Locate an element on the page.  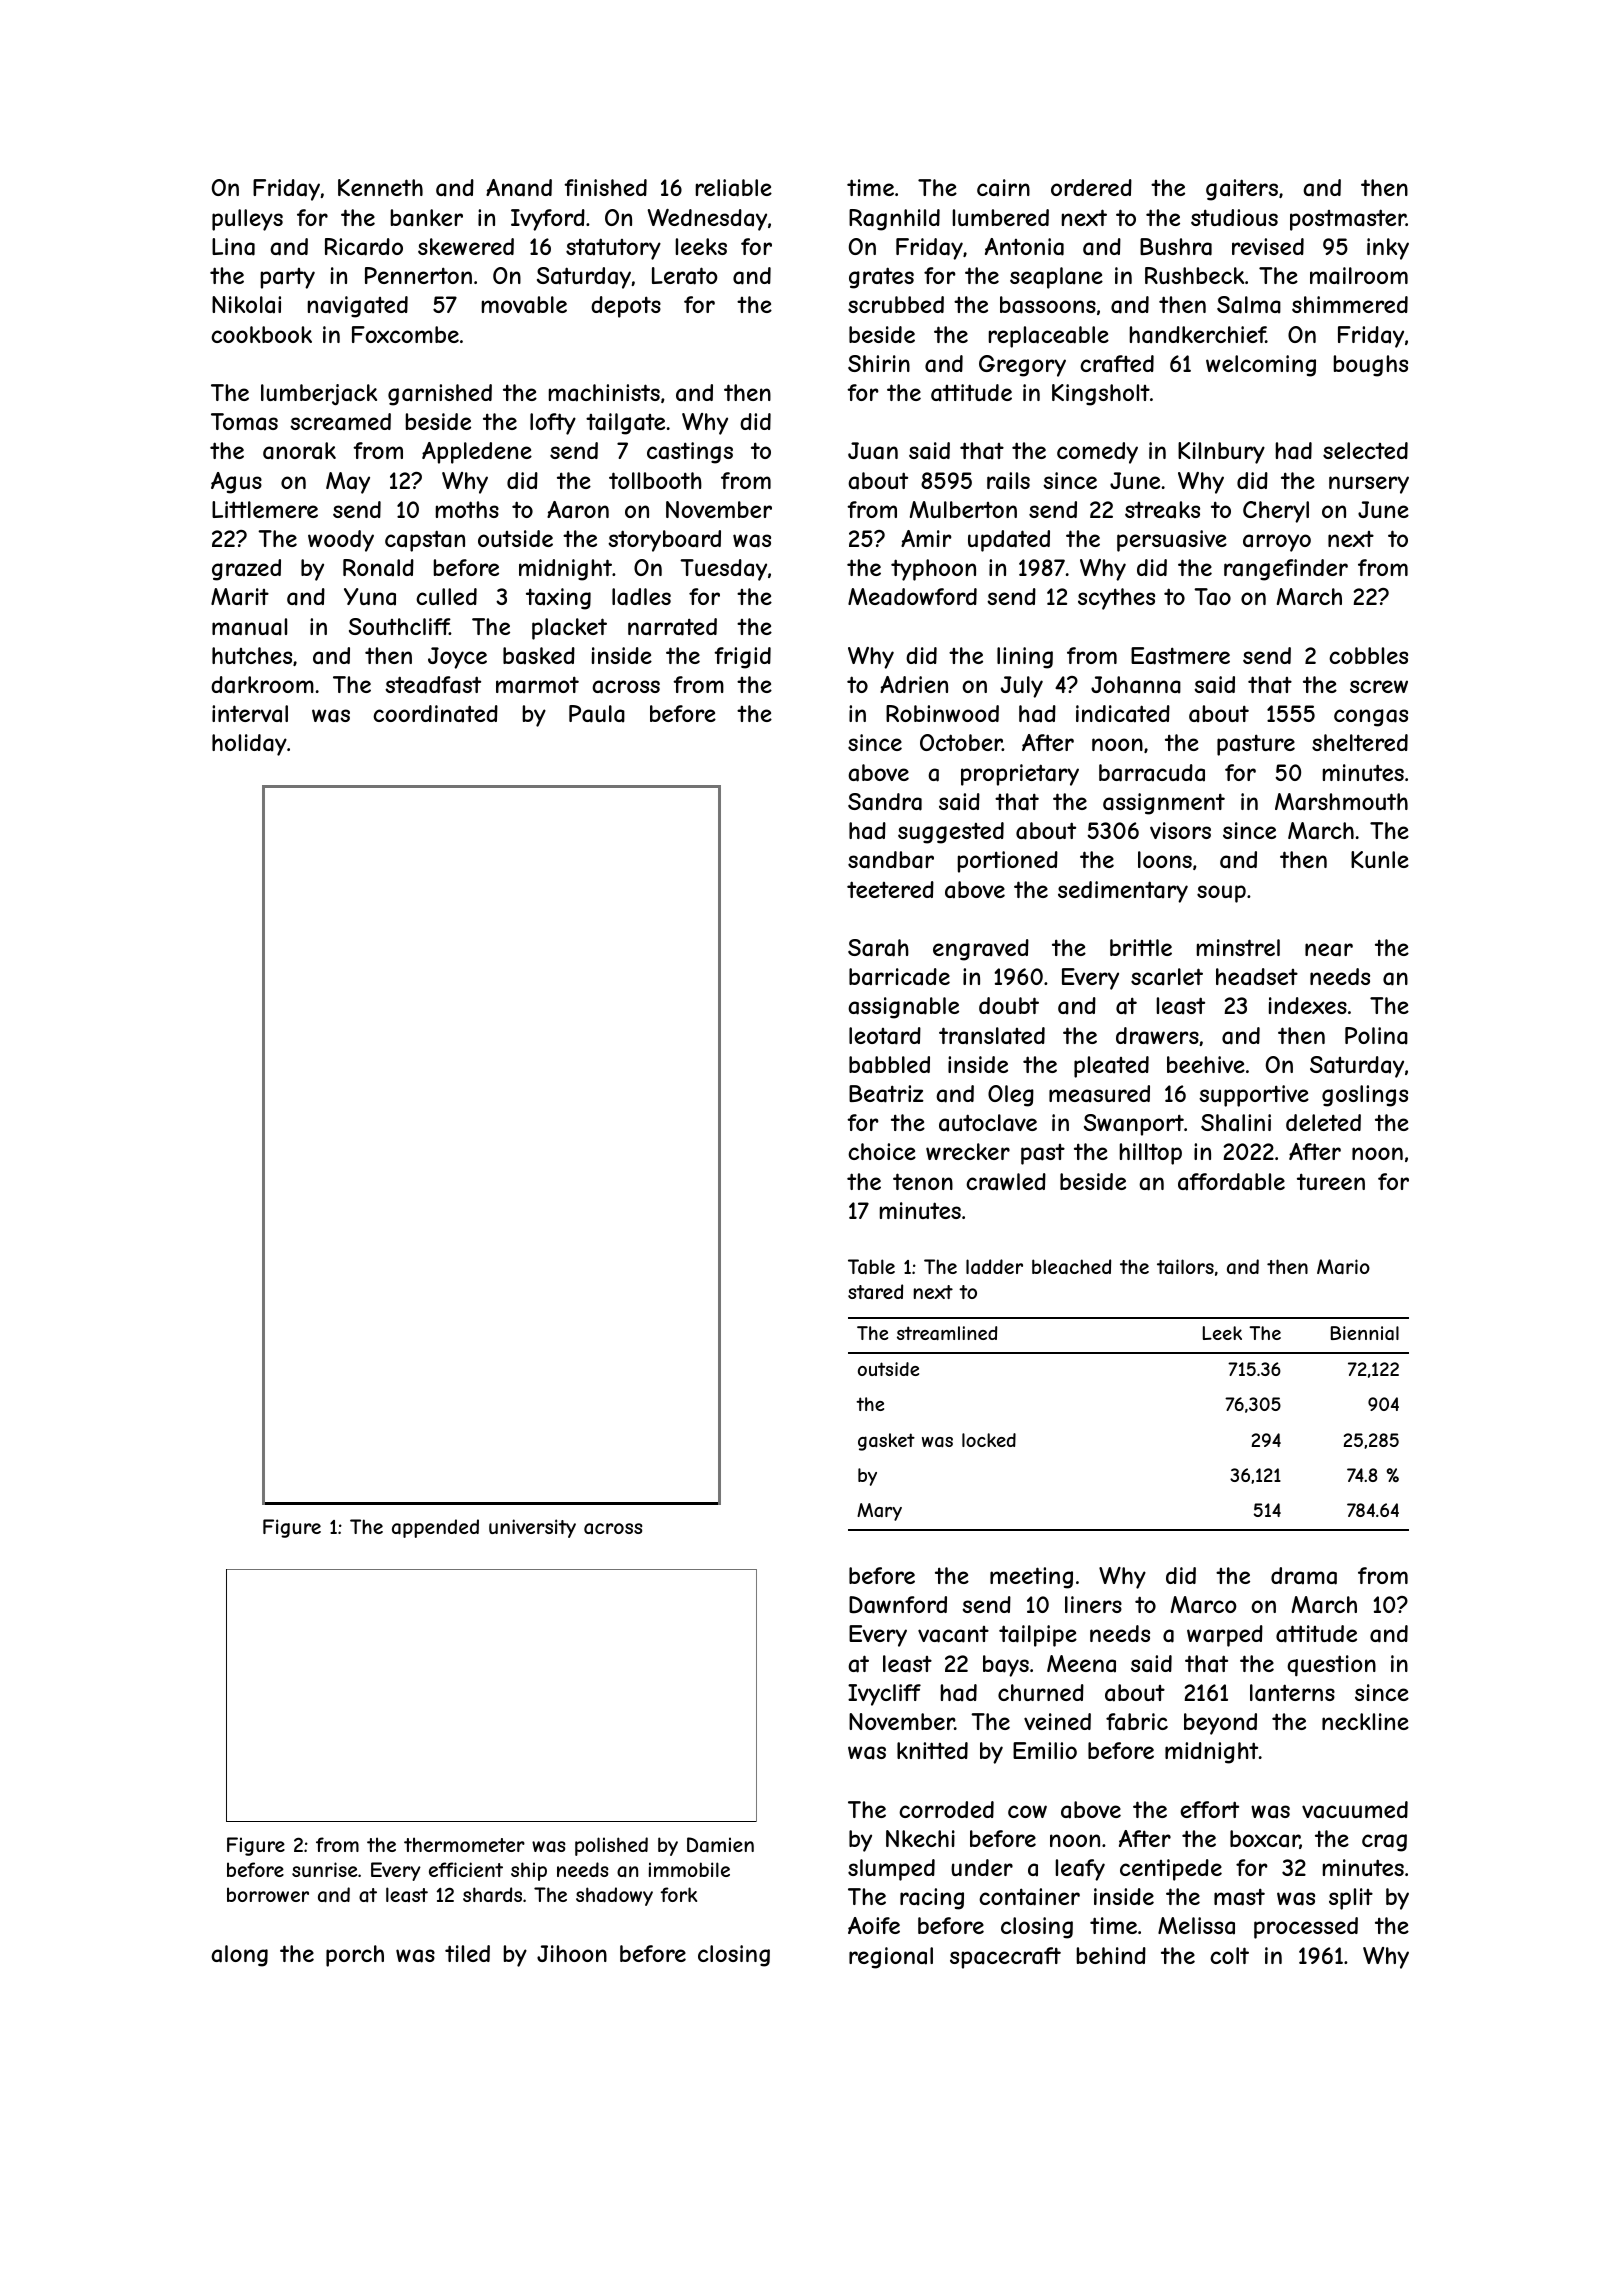
colt is located at coordinates (1229, 1955).
